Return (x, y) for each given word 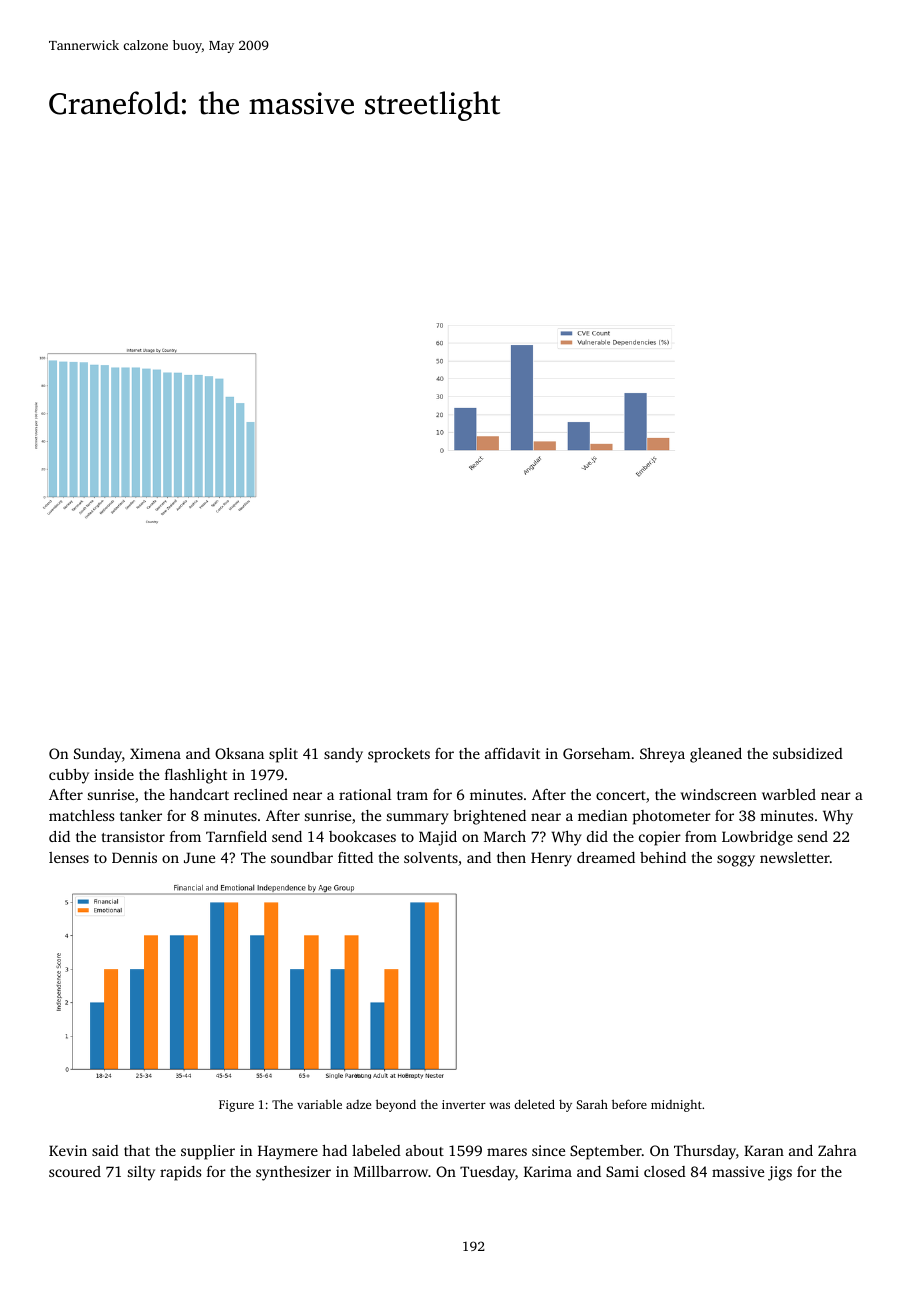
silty (141, 1173)
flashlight (196, 776)
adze (358, 1104)
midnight (676, 1106)
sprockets (399, 755)
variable (319, 1104)
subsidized (808, 753)
